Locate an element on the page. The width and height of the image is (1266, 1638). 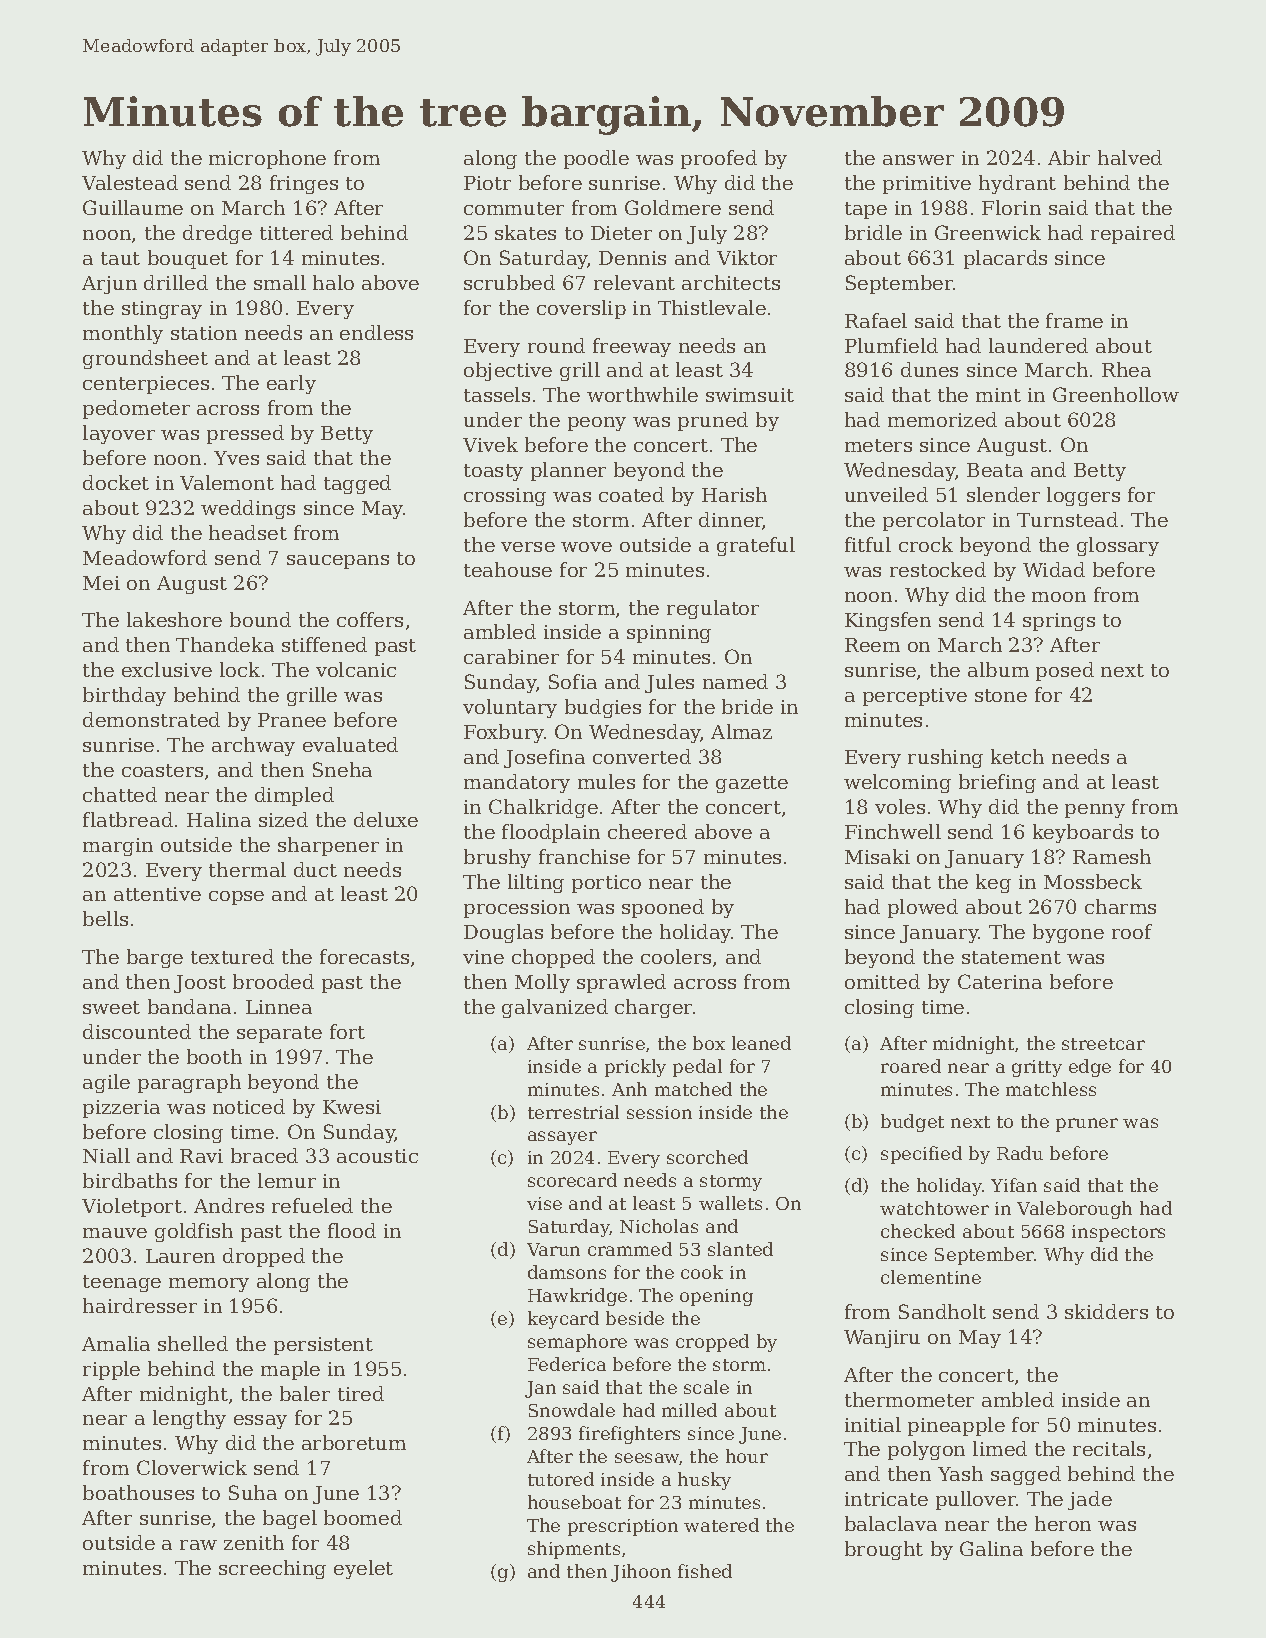
gritty is located at coordinates (1037, 1068).
